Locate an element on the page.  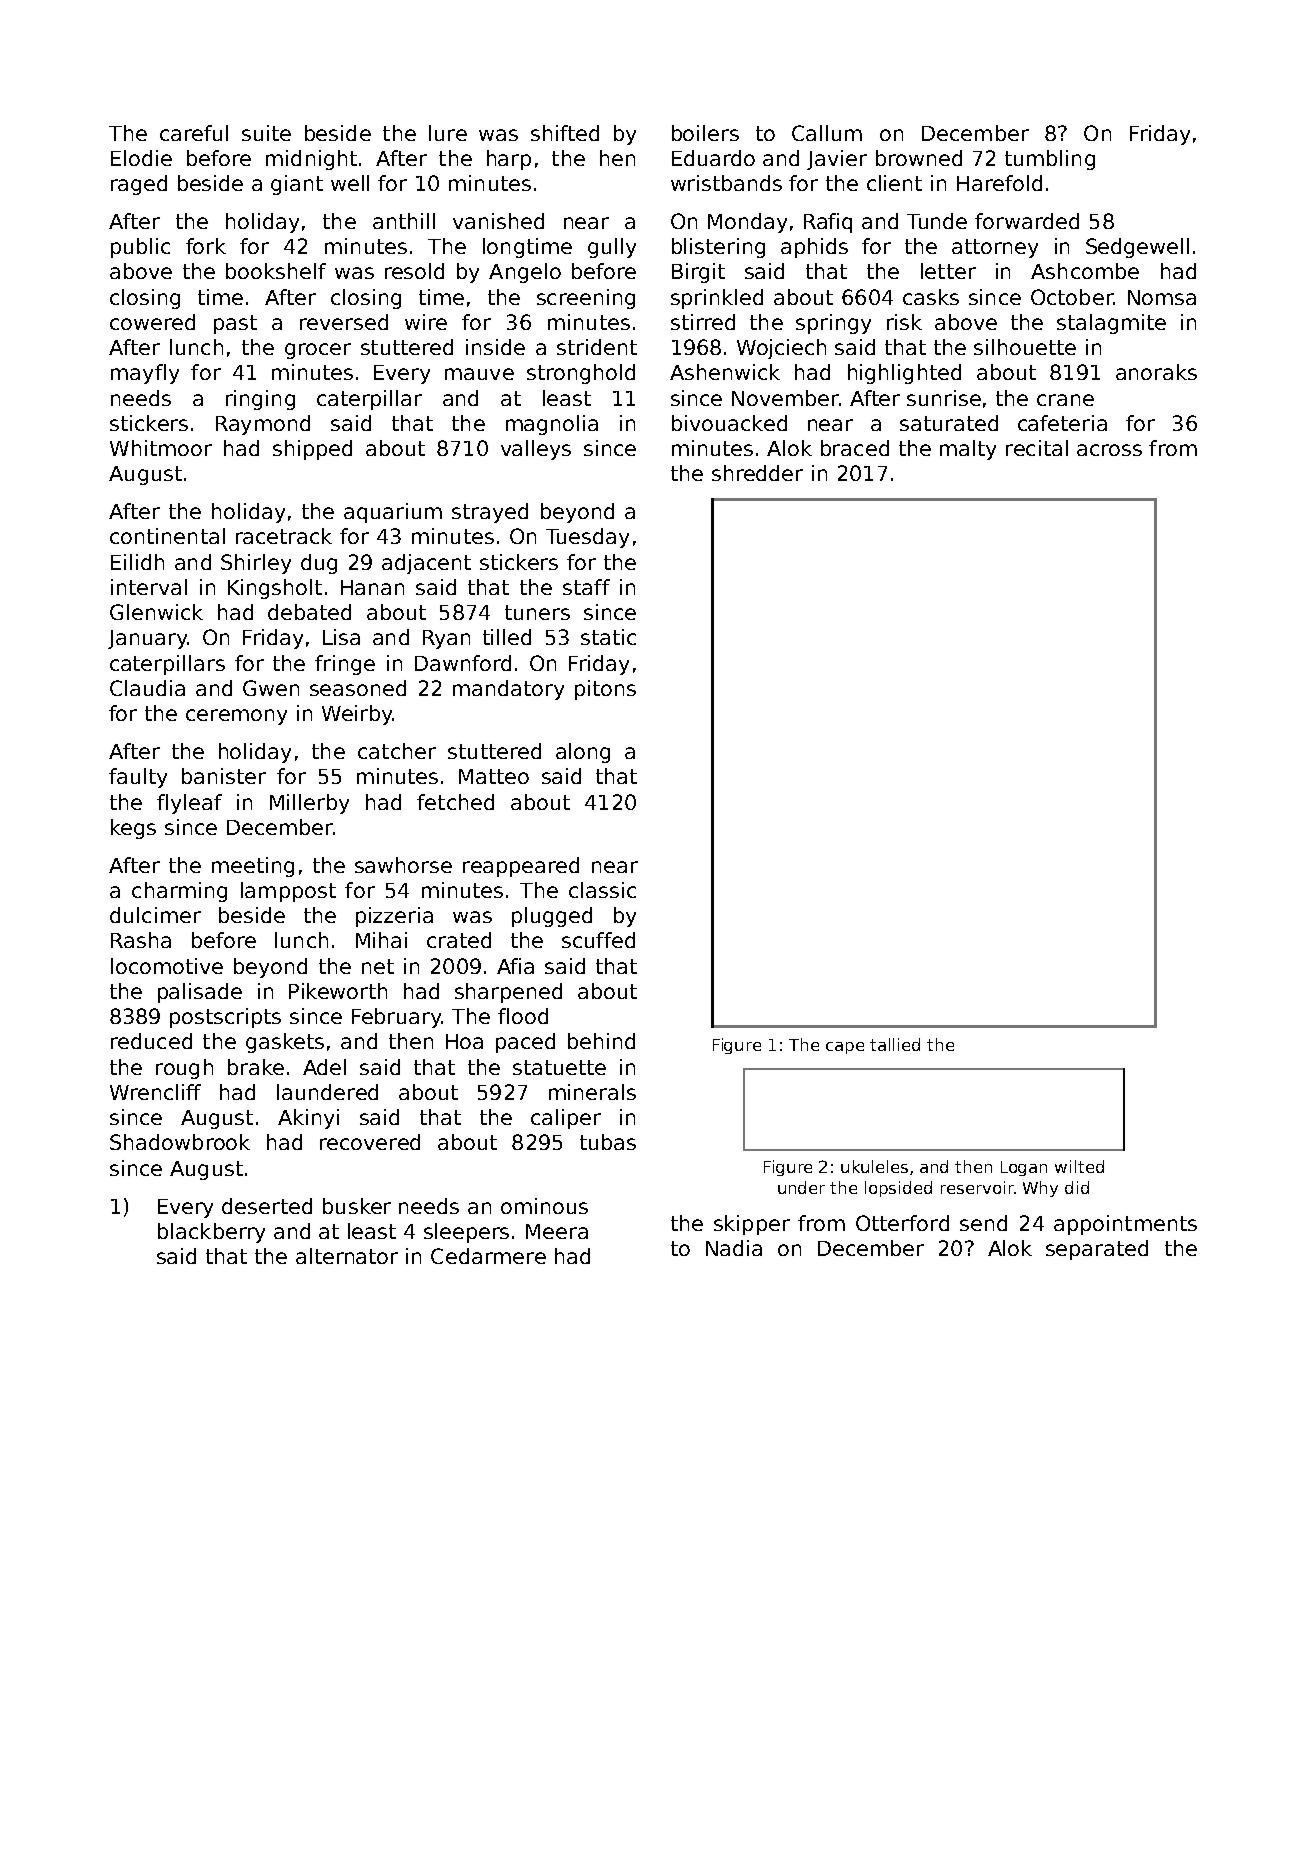
cape is located at coordinates (845, 1048).
